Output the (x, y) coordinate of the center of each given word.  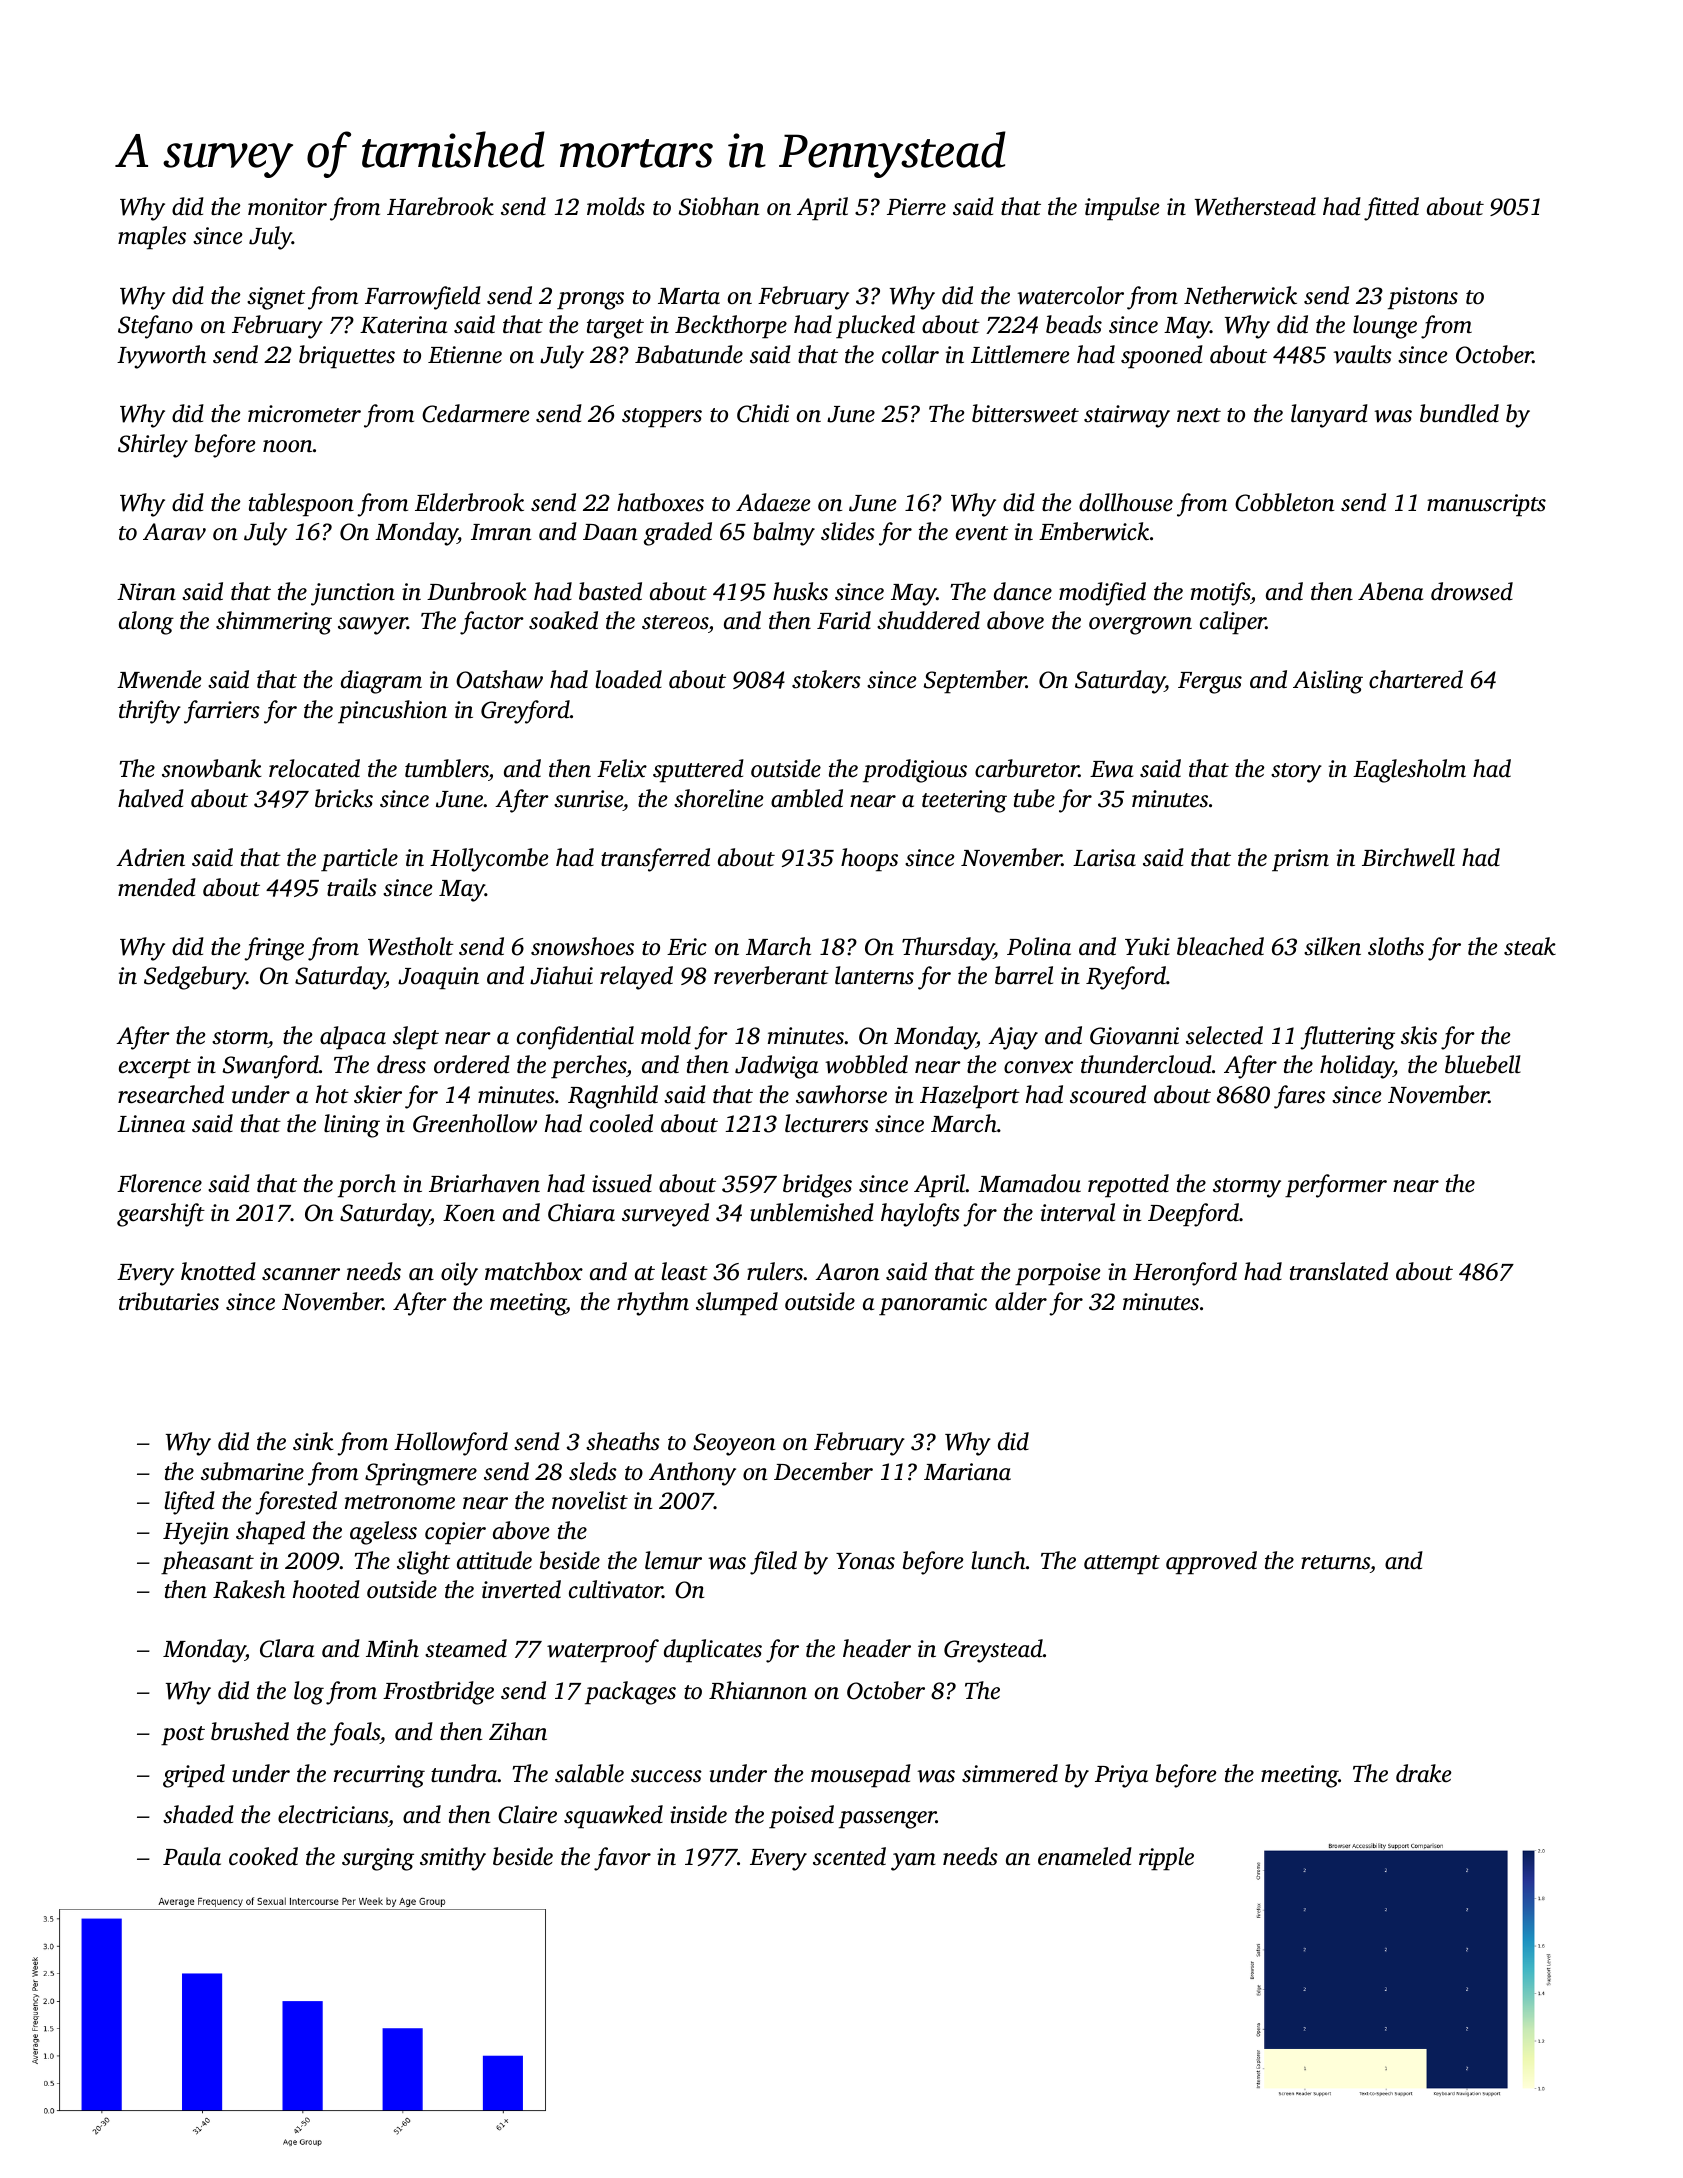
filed (773, 1563)
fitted (1391, 209)
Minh (392, 1648)
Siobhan (719, 206)
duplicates (713, 1651)
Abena (1390, 591)
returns (1335, 1562)
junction (353, 594)
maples (152, 238)
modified (1102, 594)
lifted (189, 1503)
